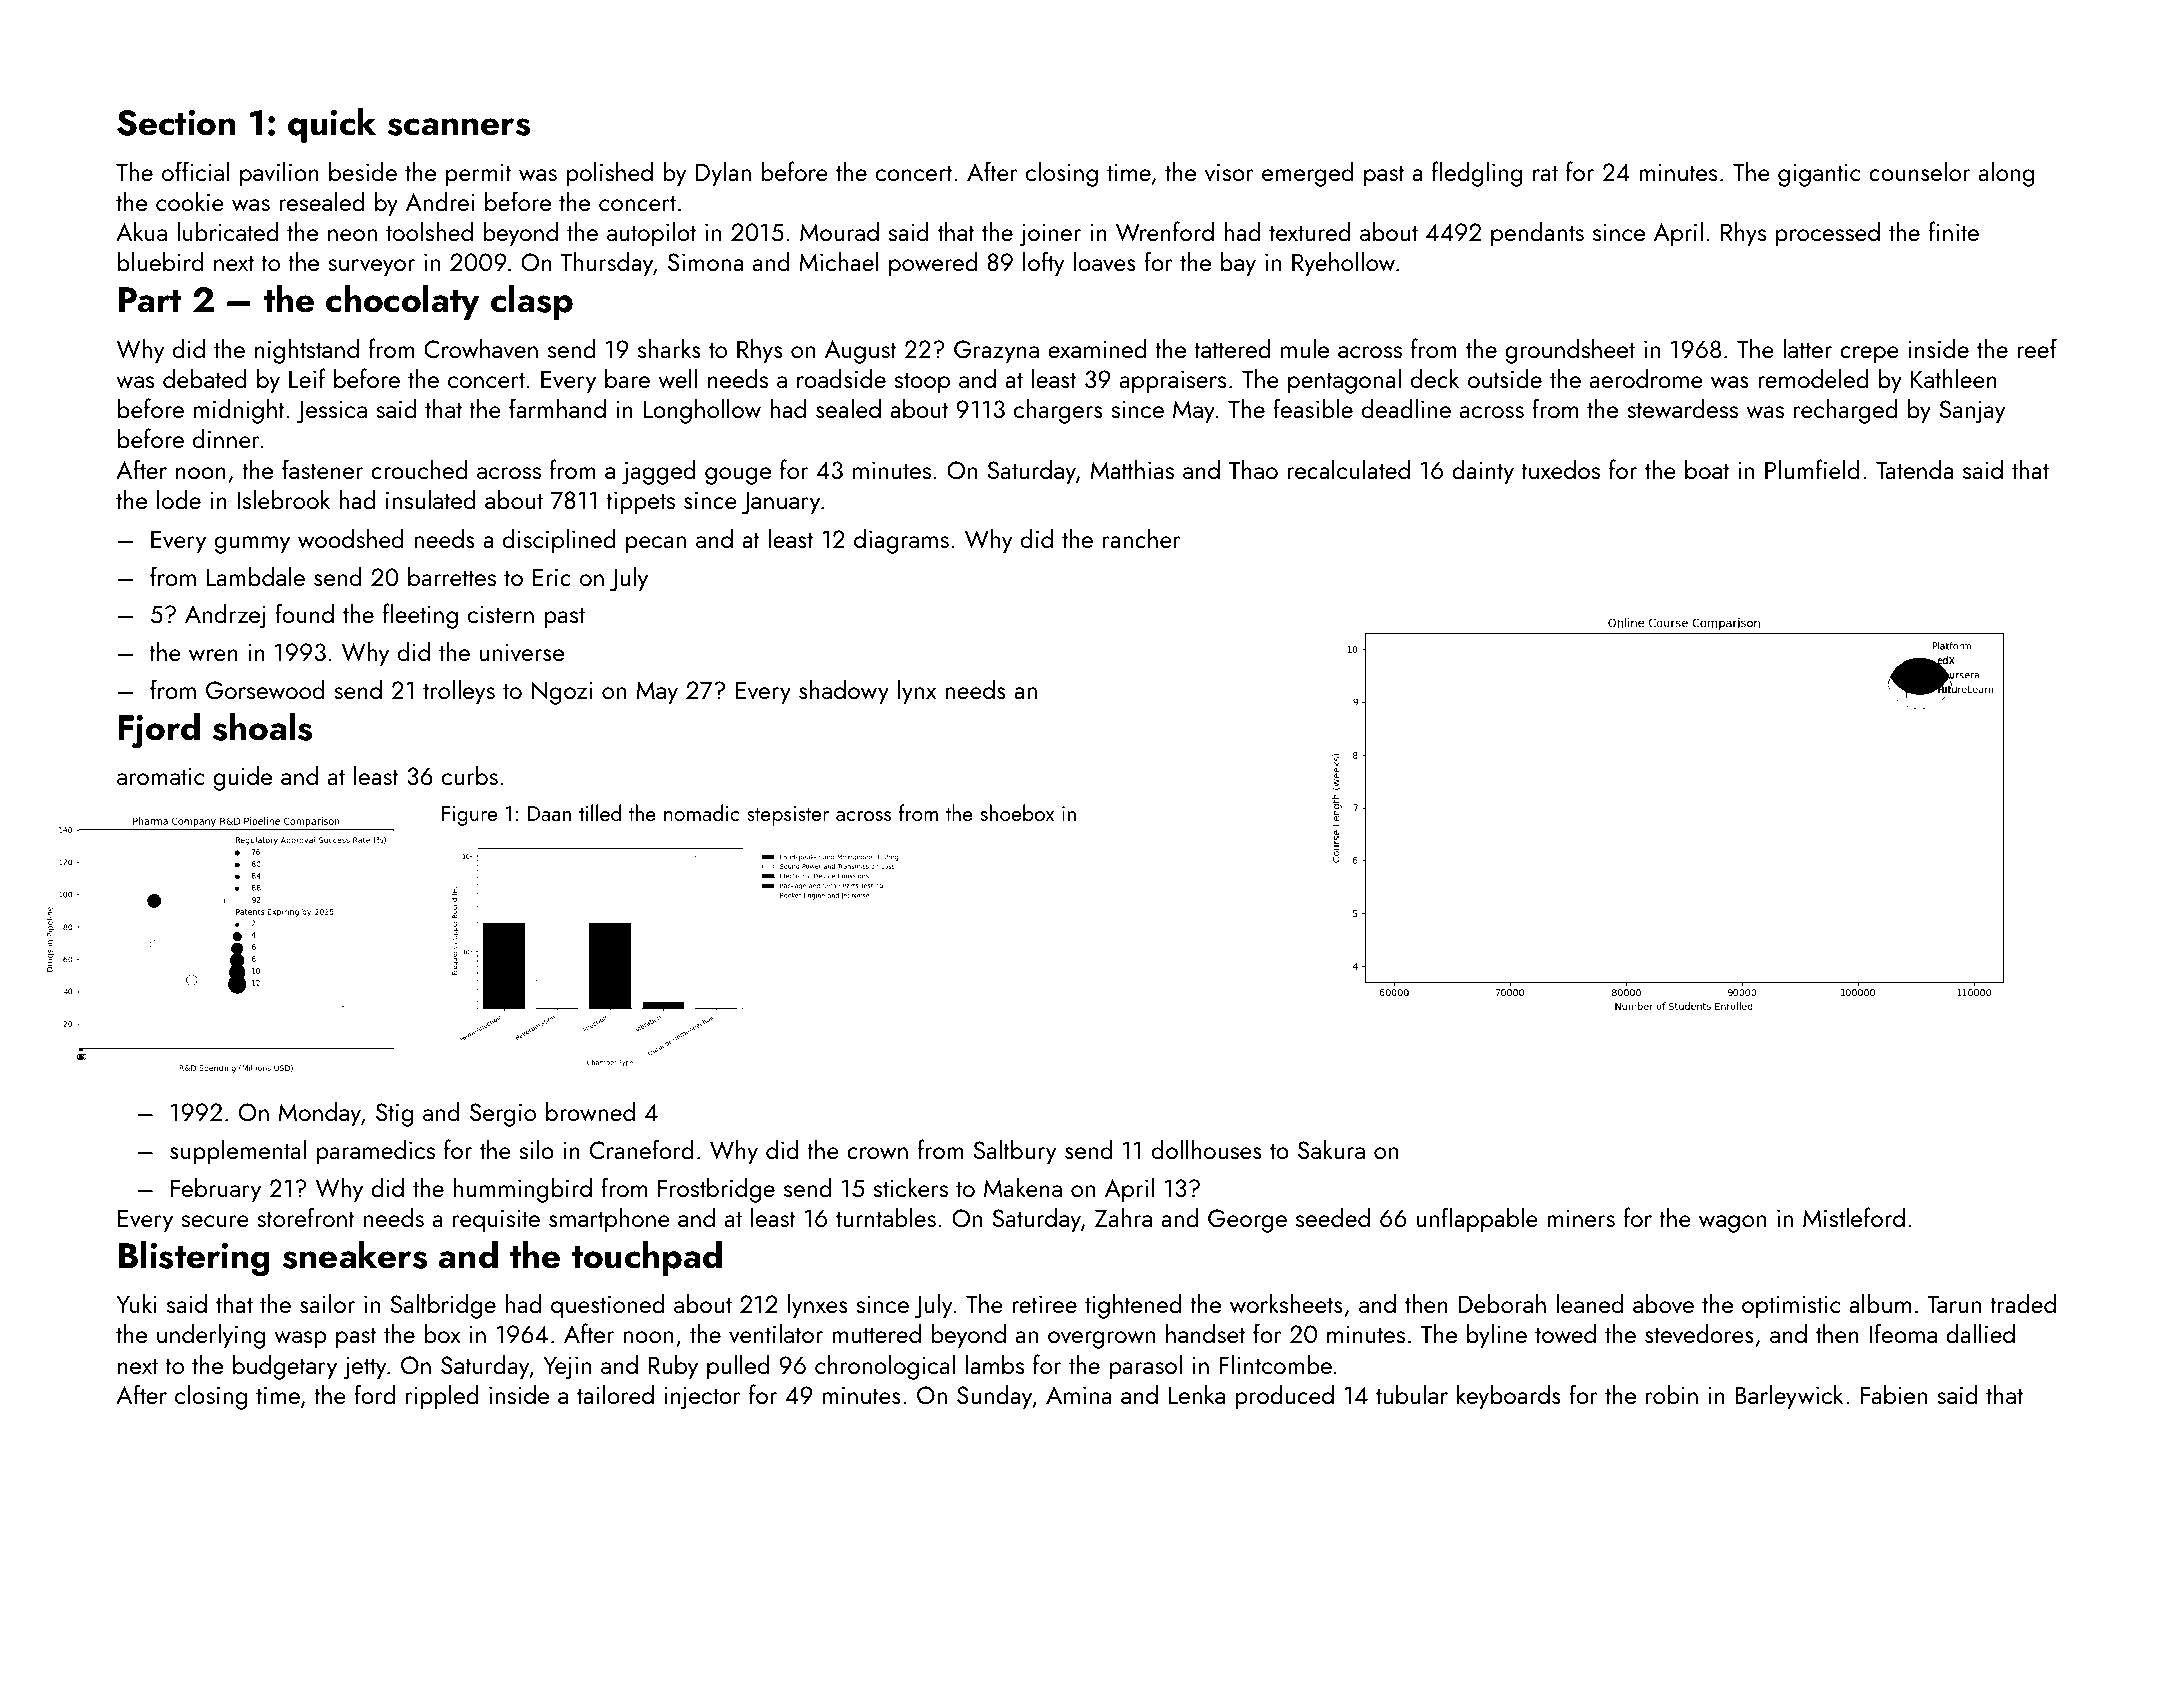 The width and height of the document is (2178, 1683). Describe the element at coordinates (470, 775) in the document. I see `curbs` at that location.
